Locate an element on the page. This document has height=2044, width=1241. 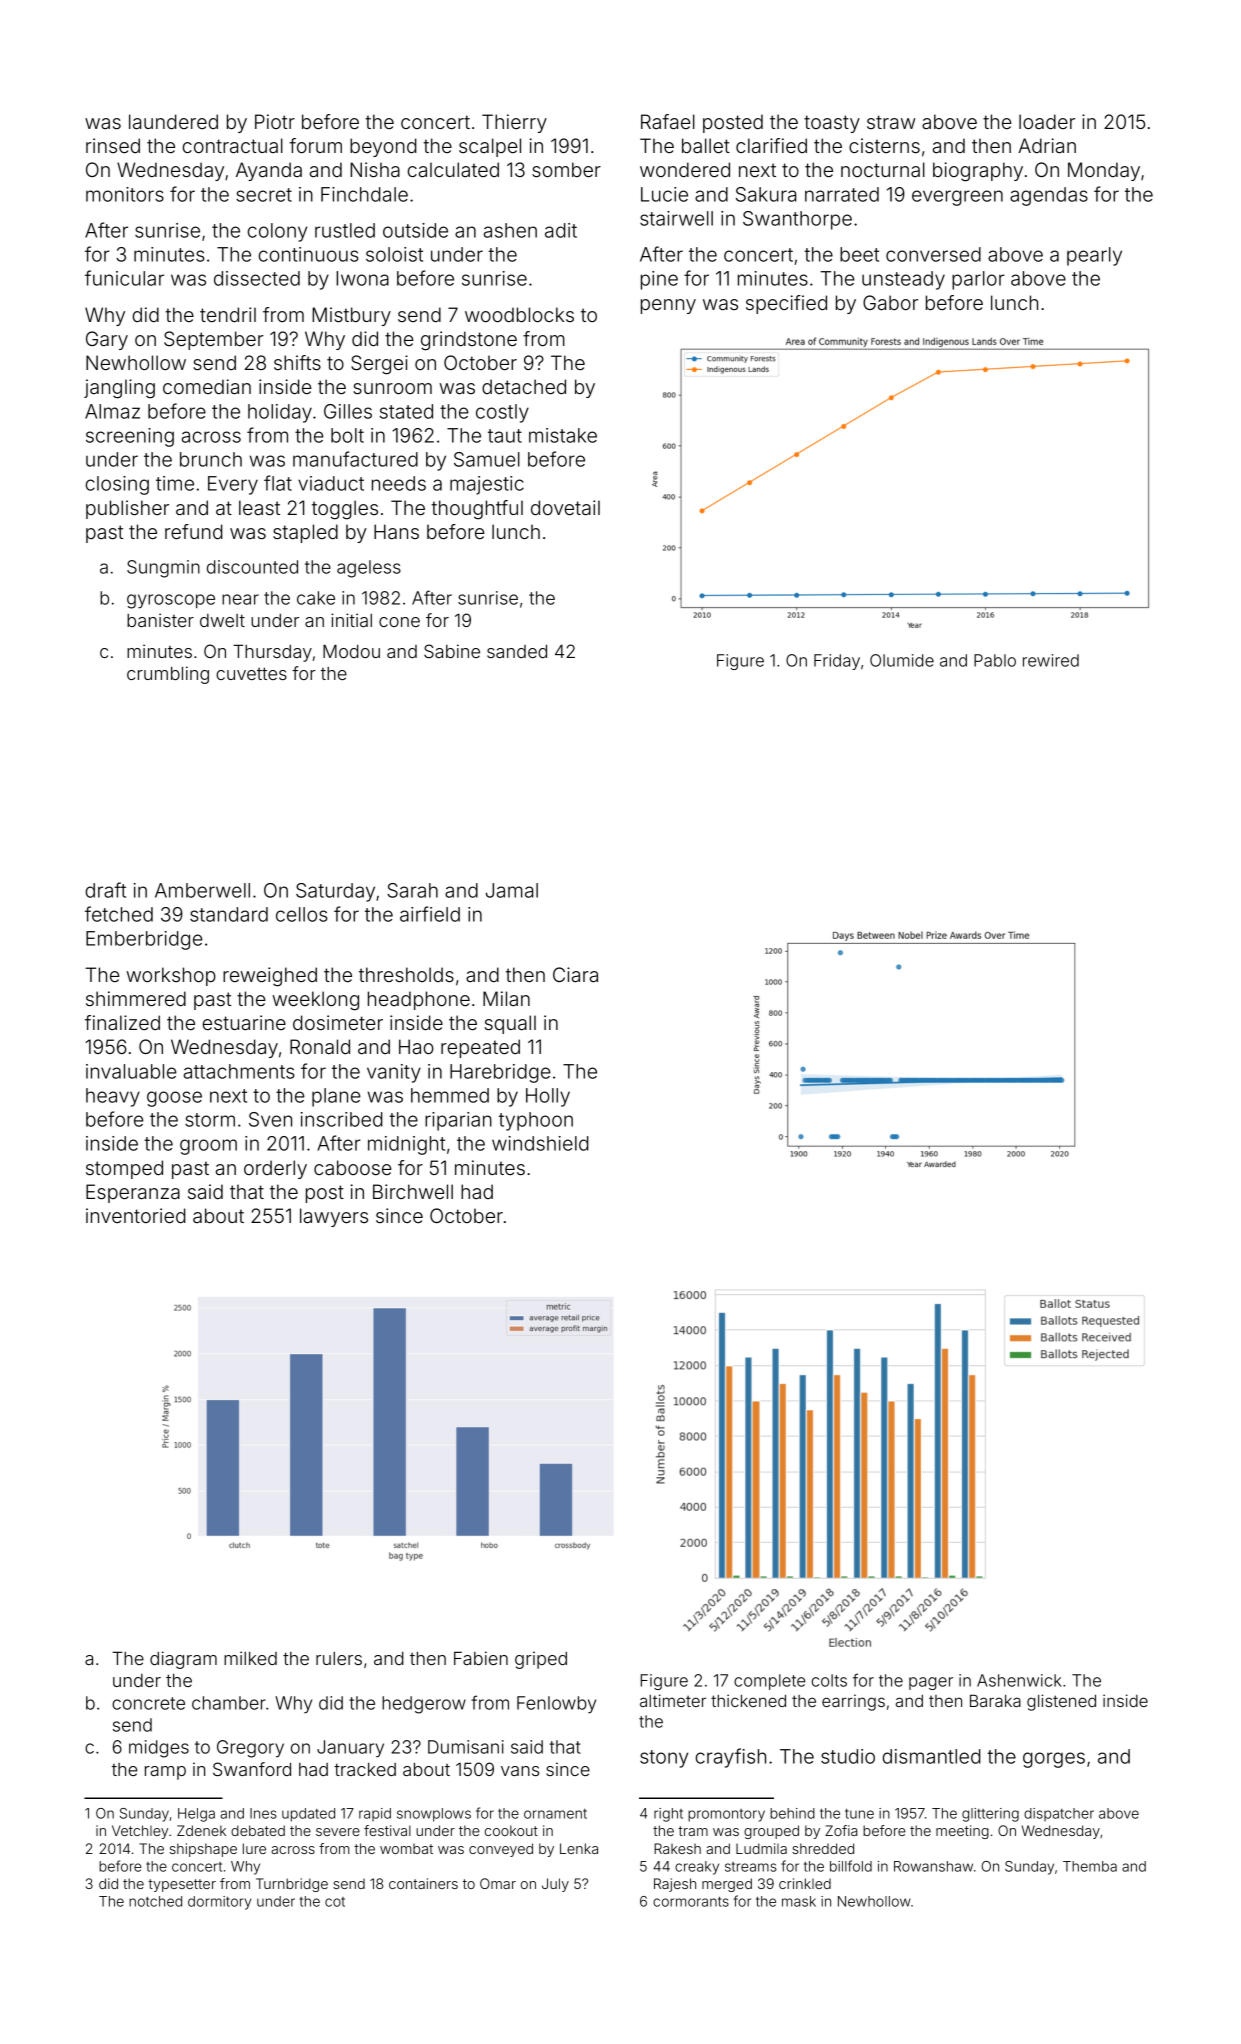
Pablo is located at coordinates (995, 660).
